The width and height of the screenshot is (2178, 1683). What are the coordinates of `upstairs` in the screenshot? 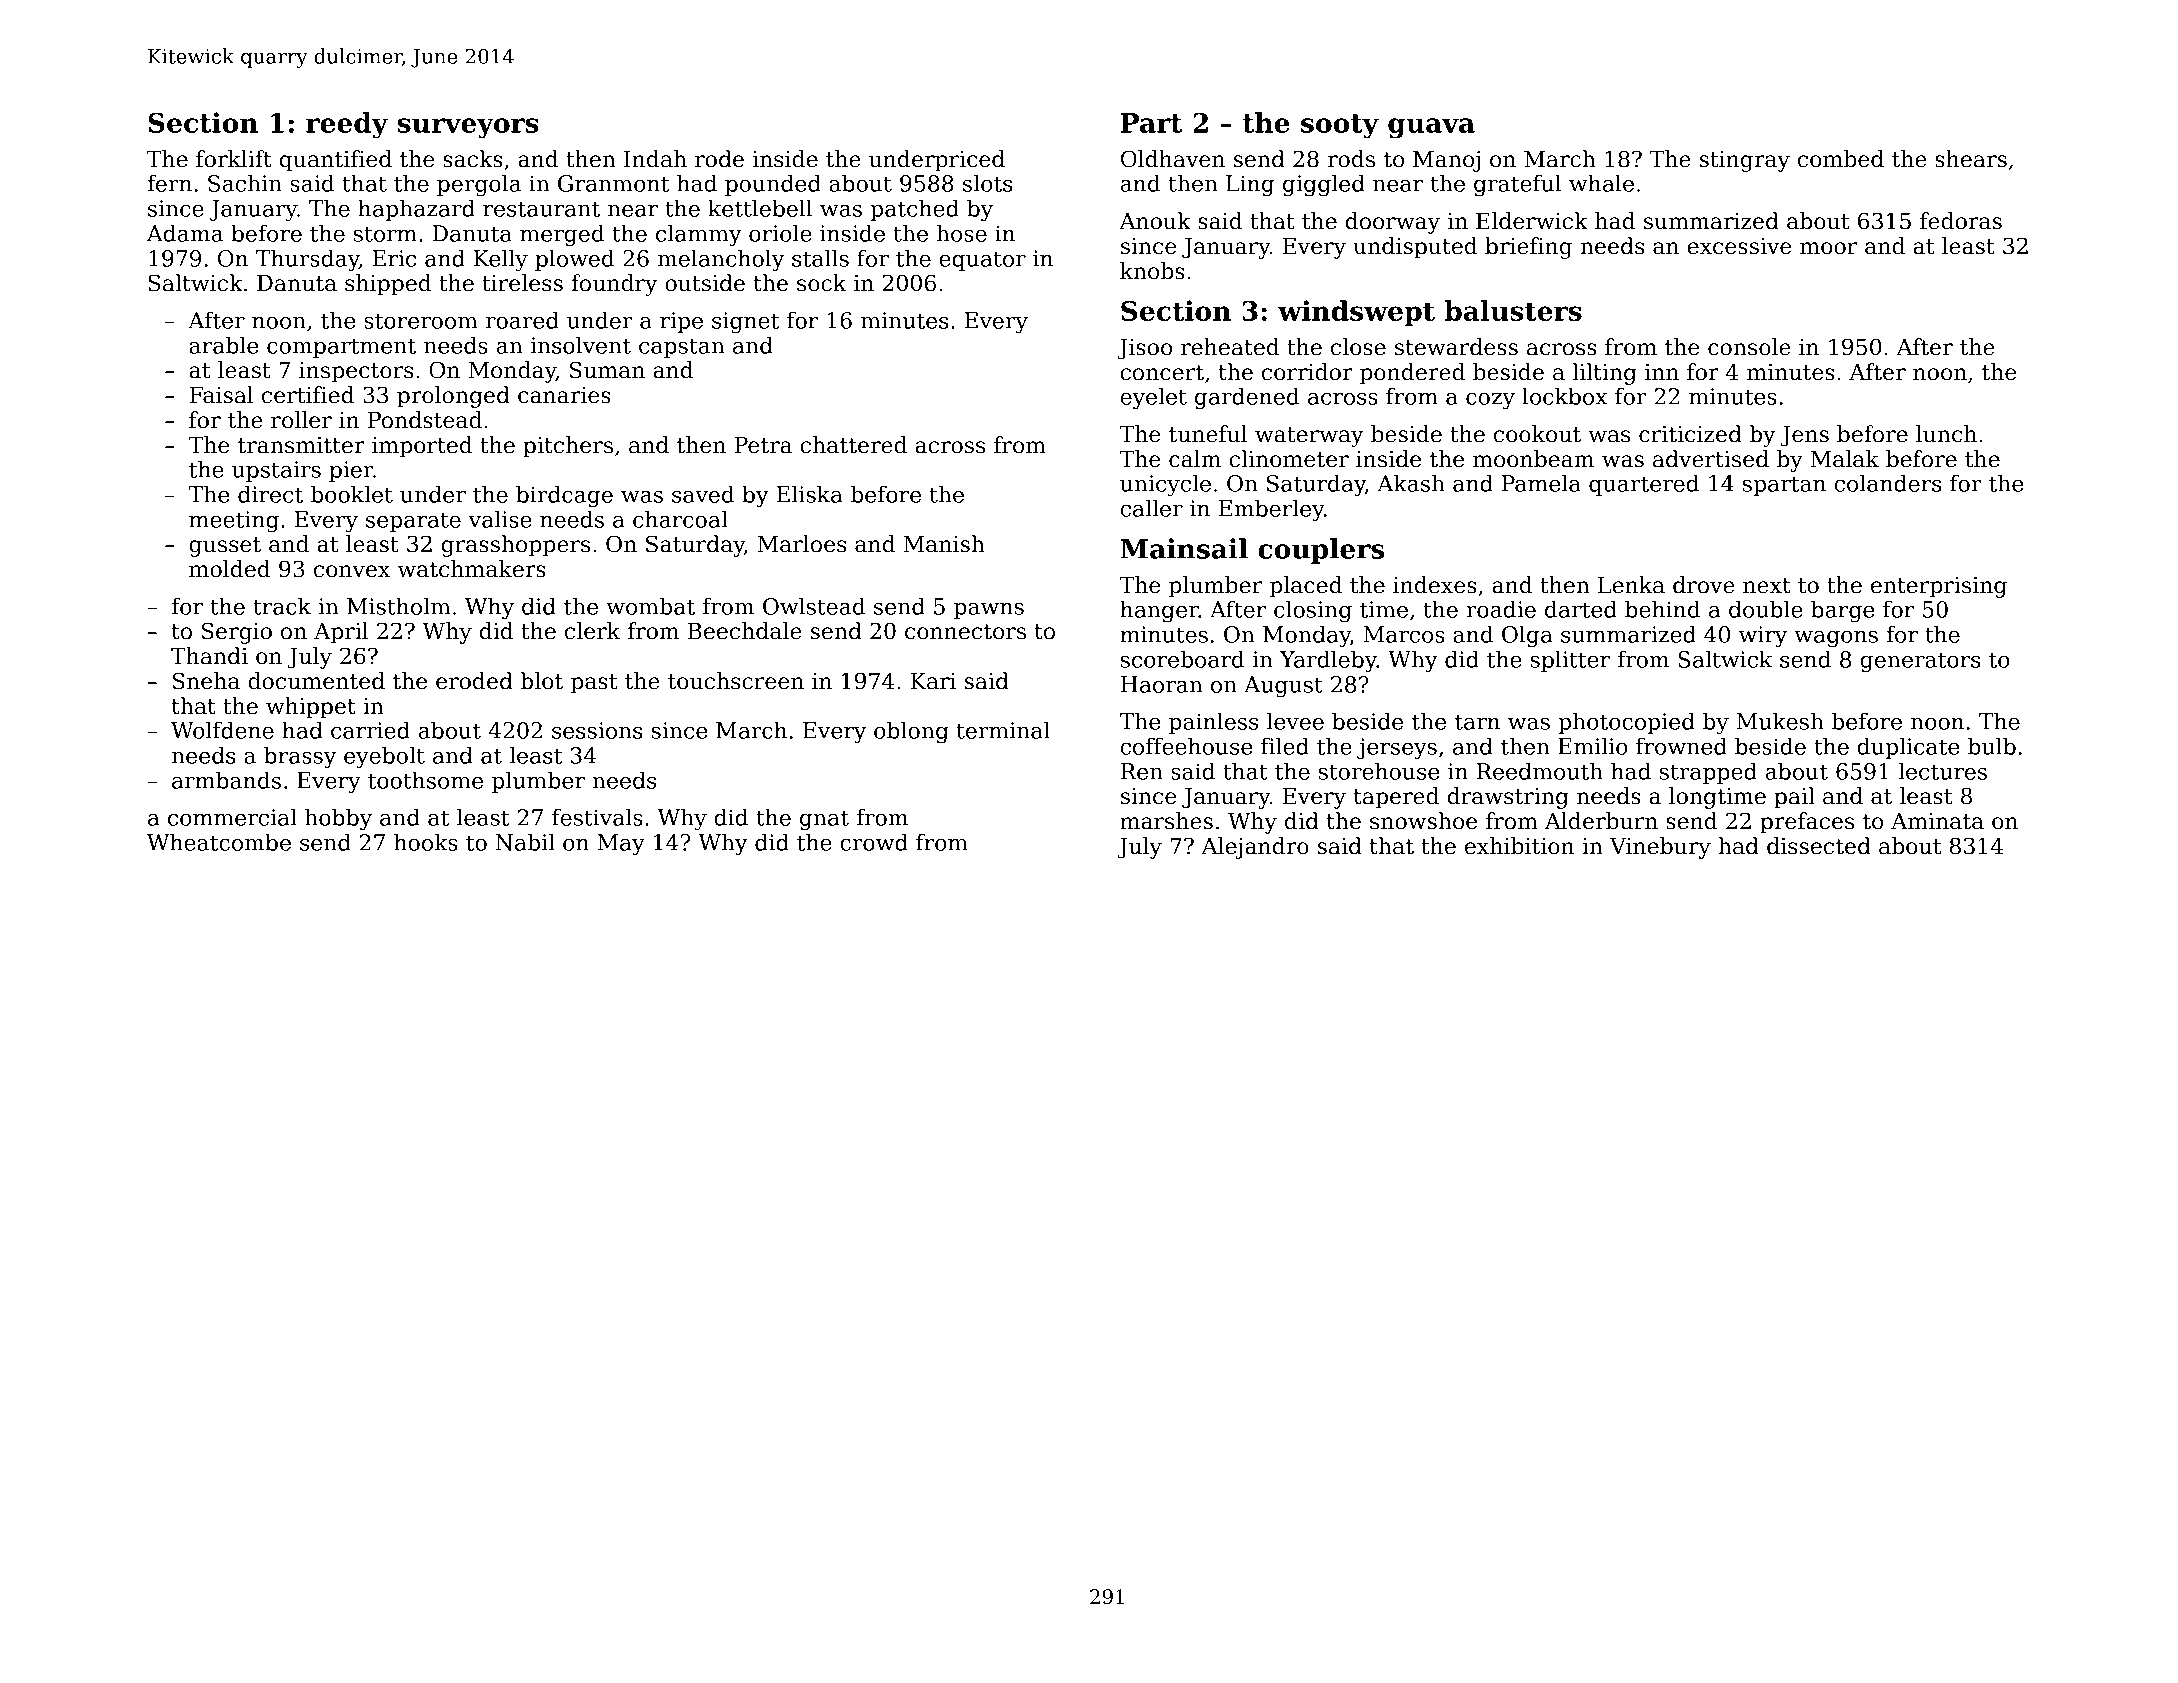 It's located at (276, 471).
